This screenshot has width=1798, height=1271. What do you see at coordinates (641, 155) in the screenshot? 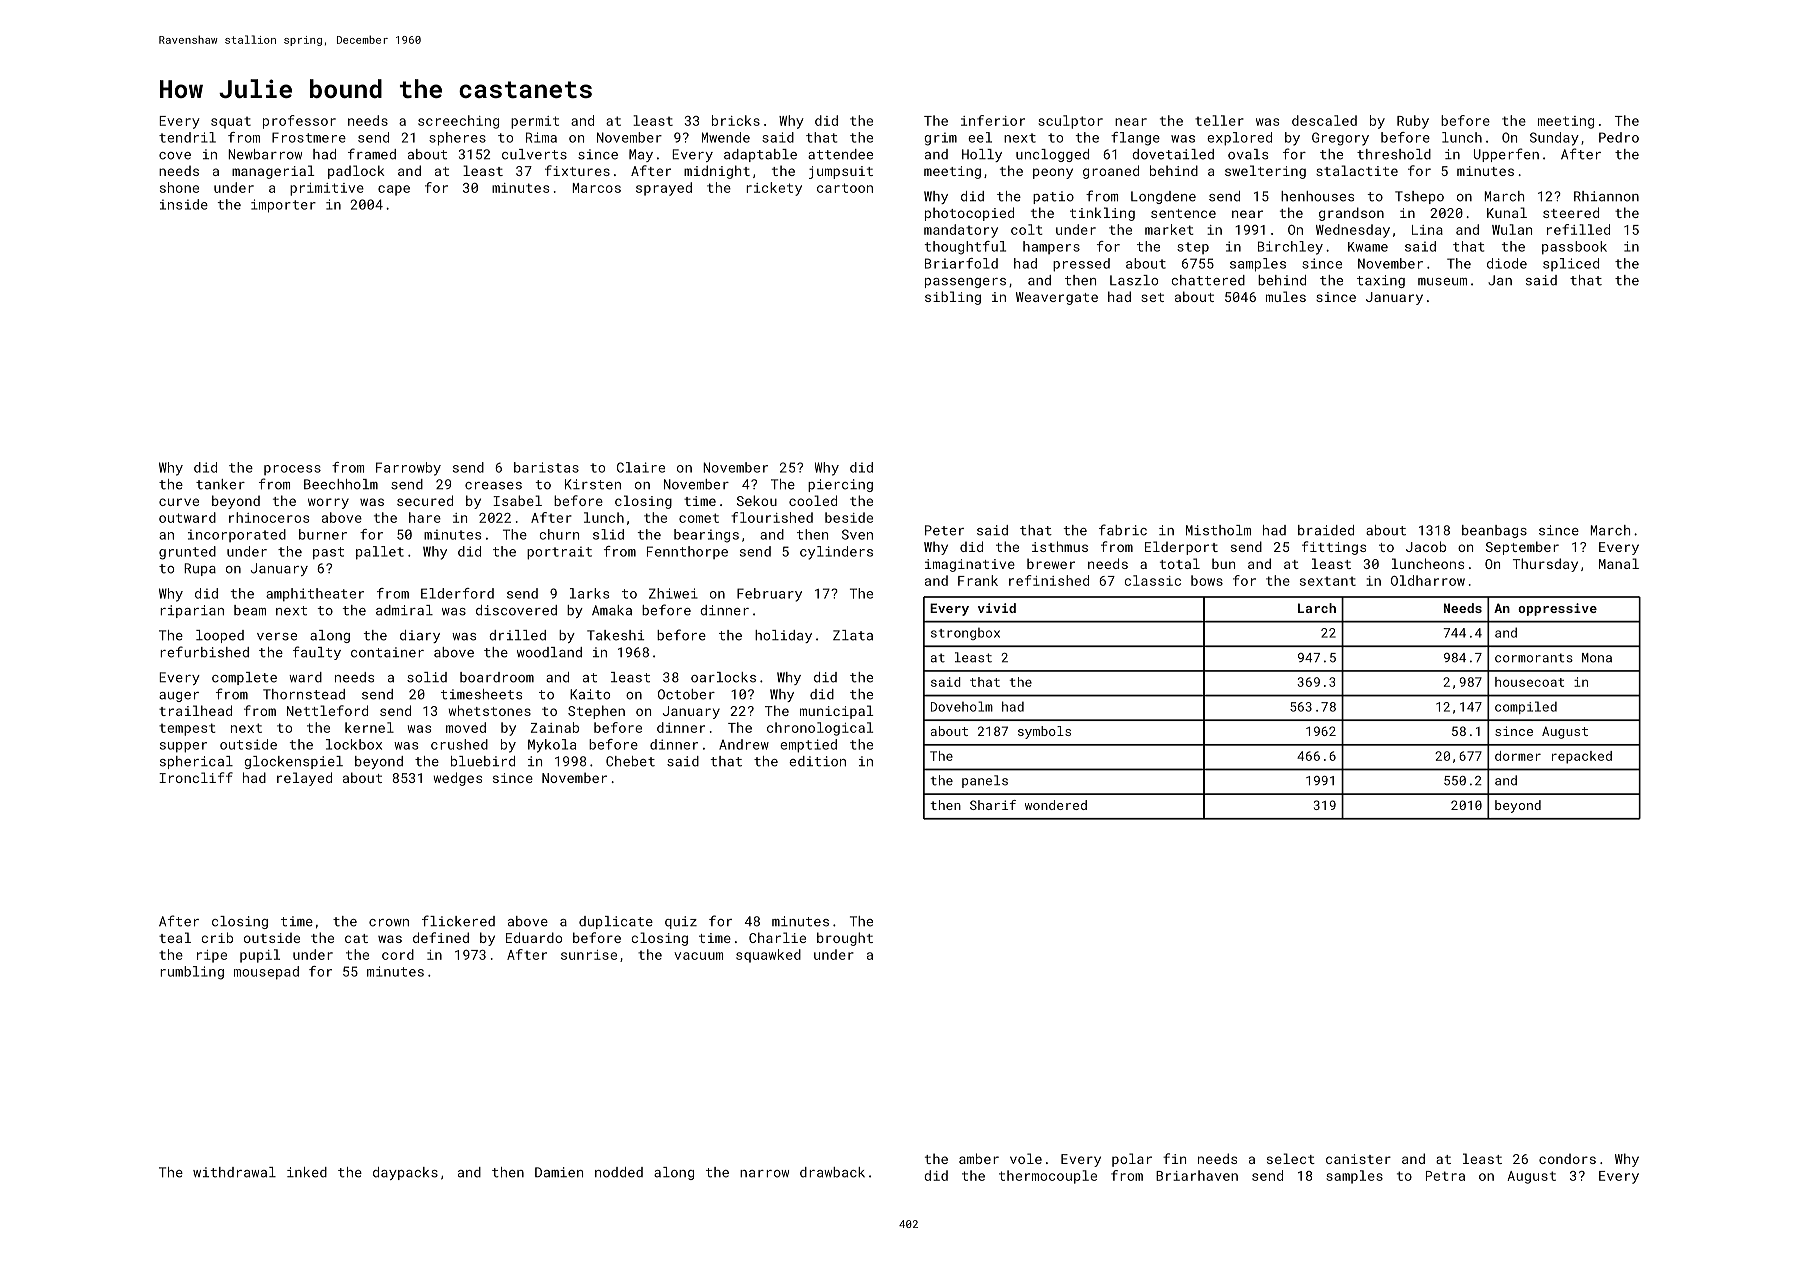
I see `May` at bounding box center [641, 155].
